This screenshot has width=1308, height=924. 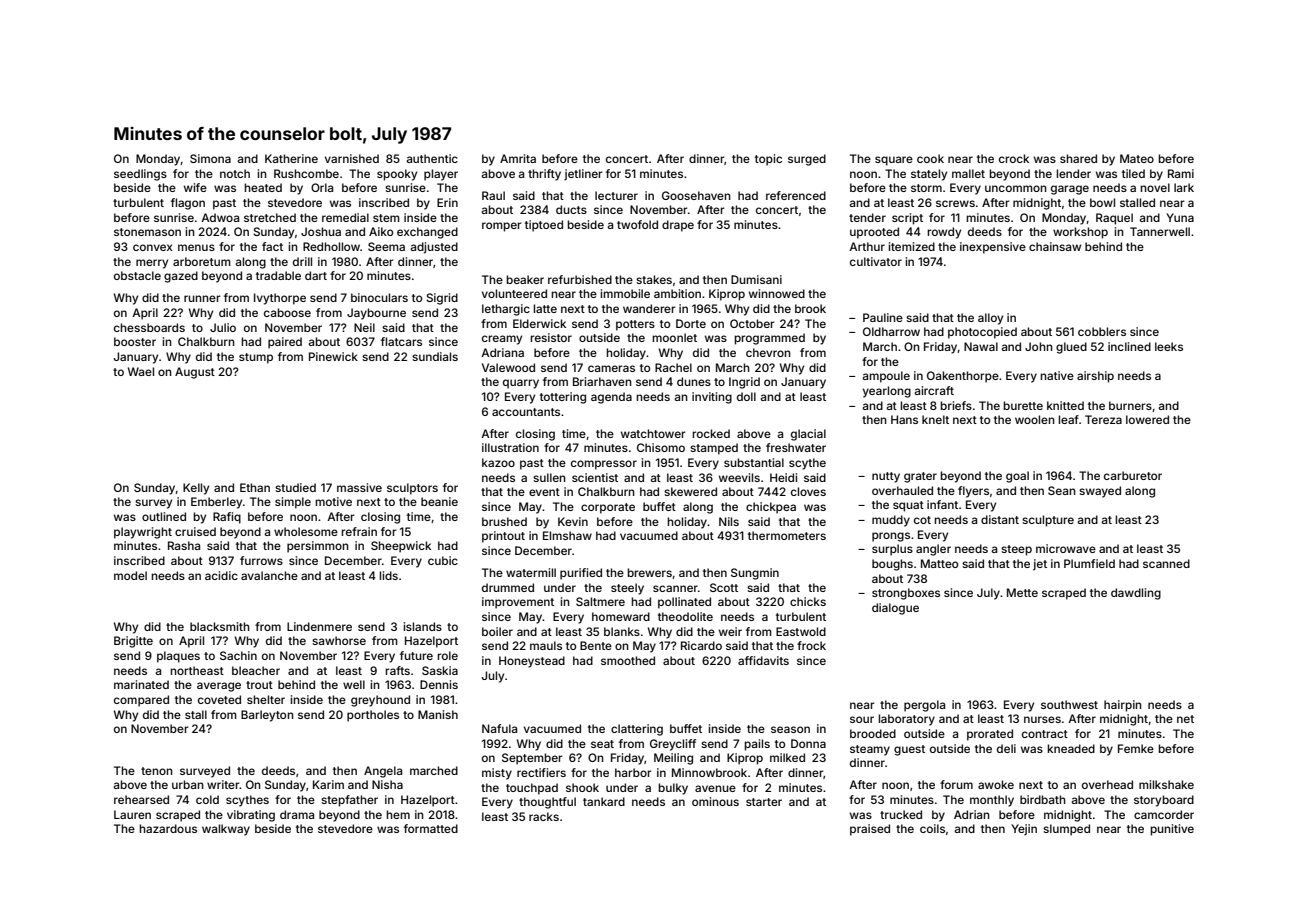 What do you see at coordinates (1068, 419) in the screenshot?
I see `leaf` at bounding box center [1068, 419].
